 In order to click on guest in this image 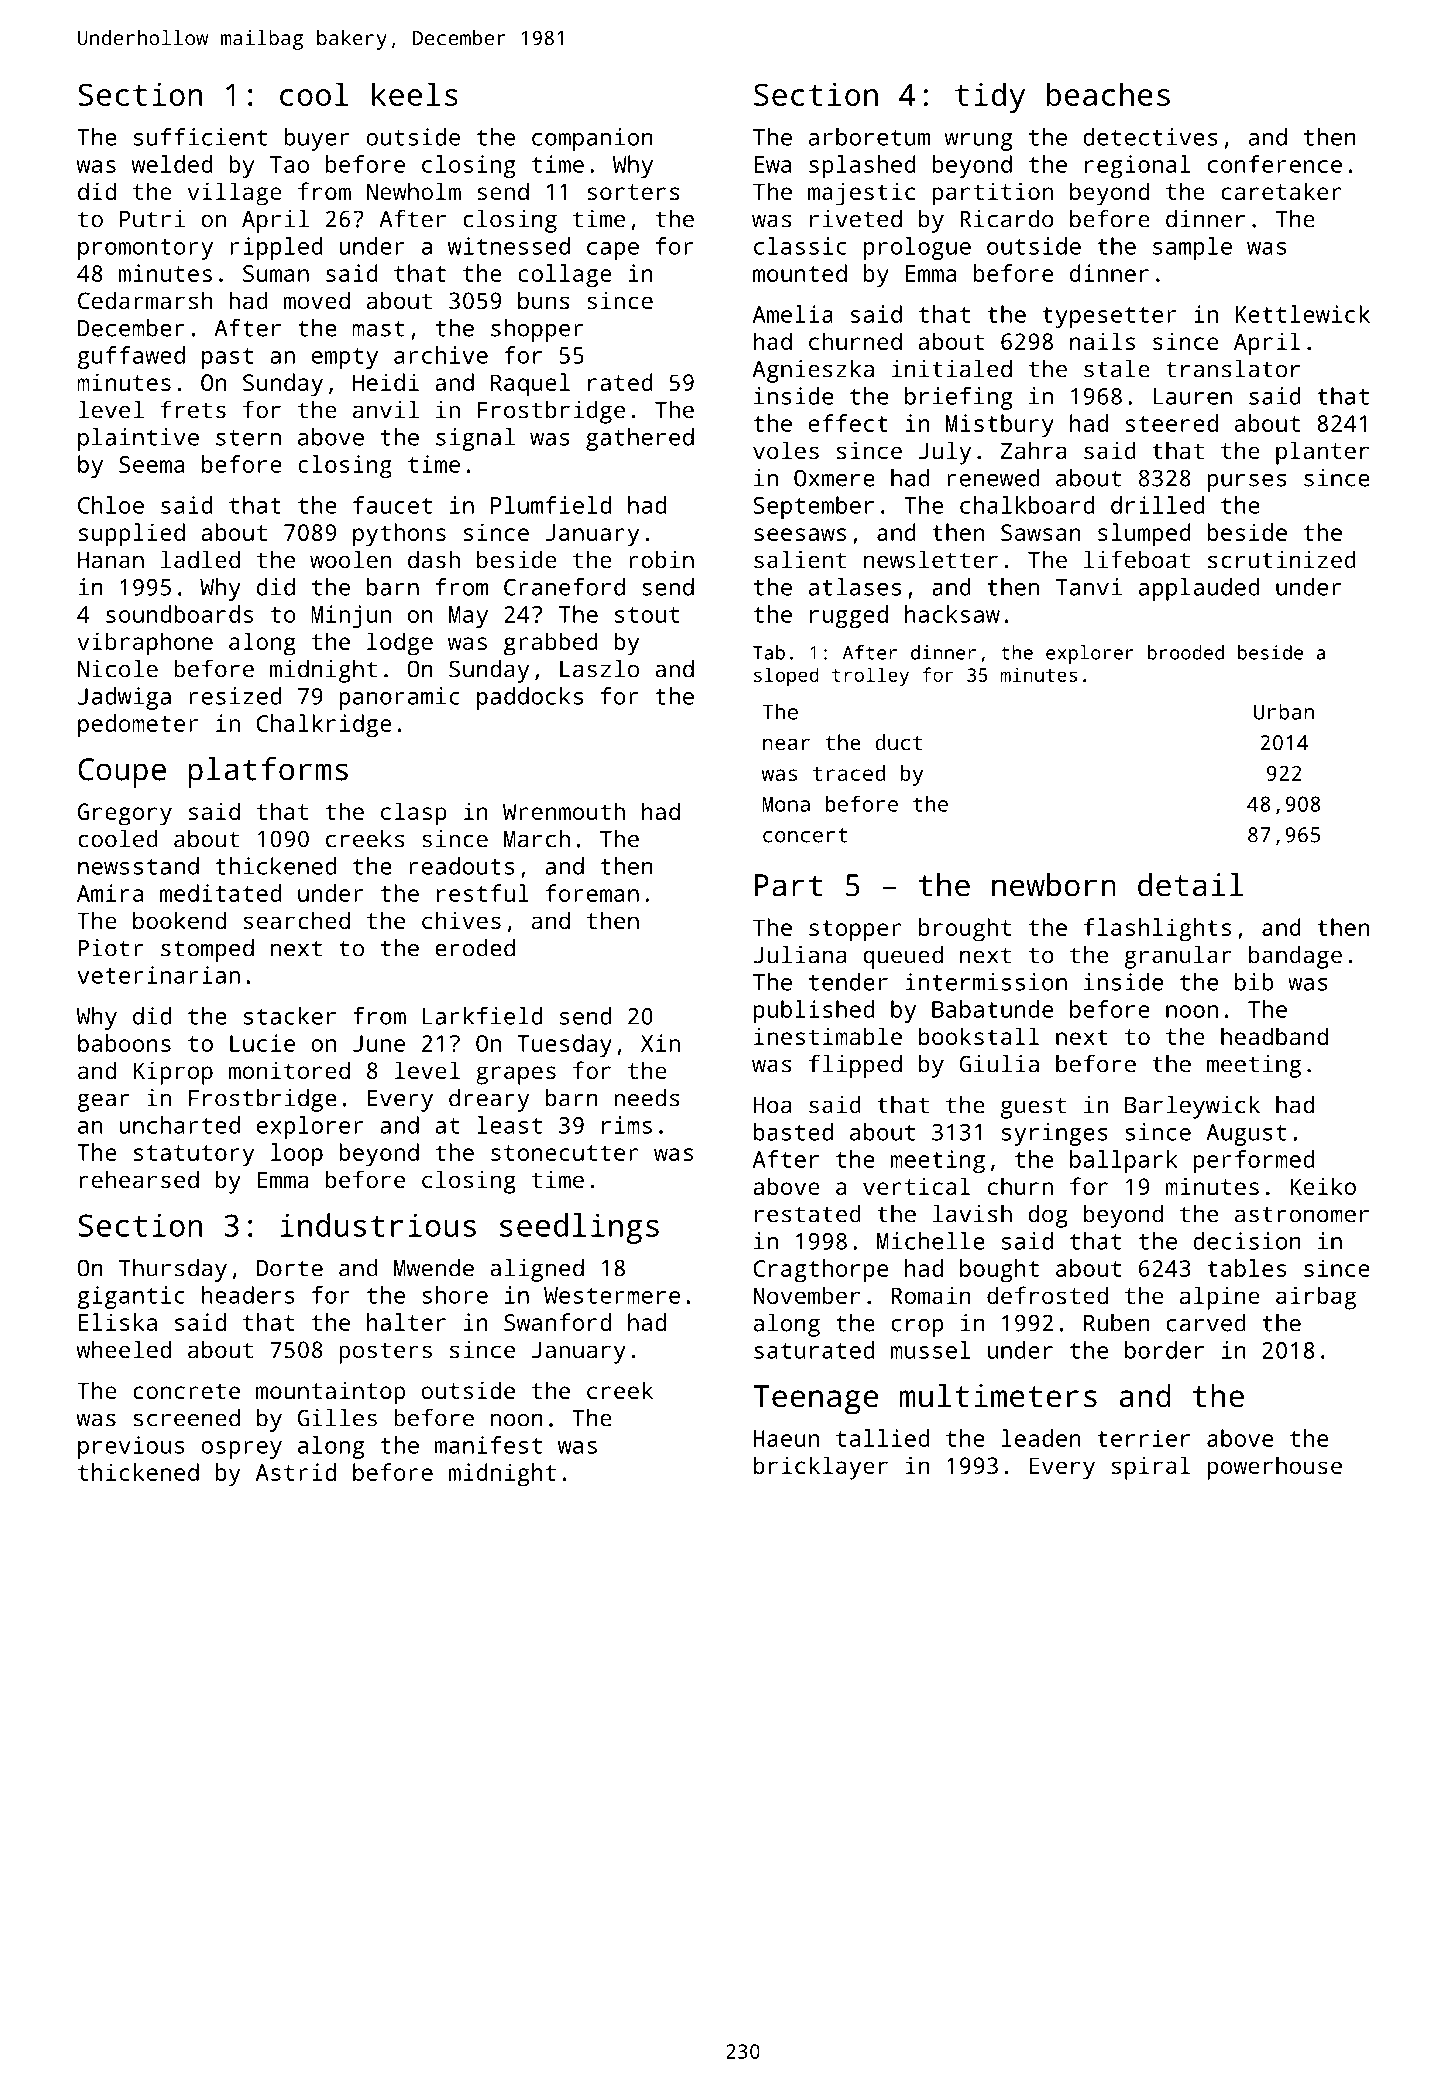, I will do `click(1033, 1108)`.
